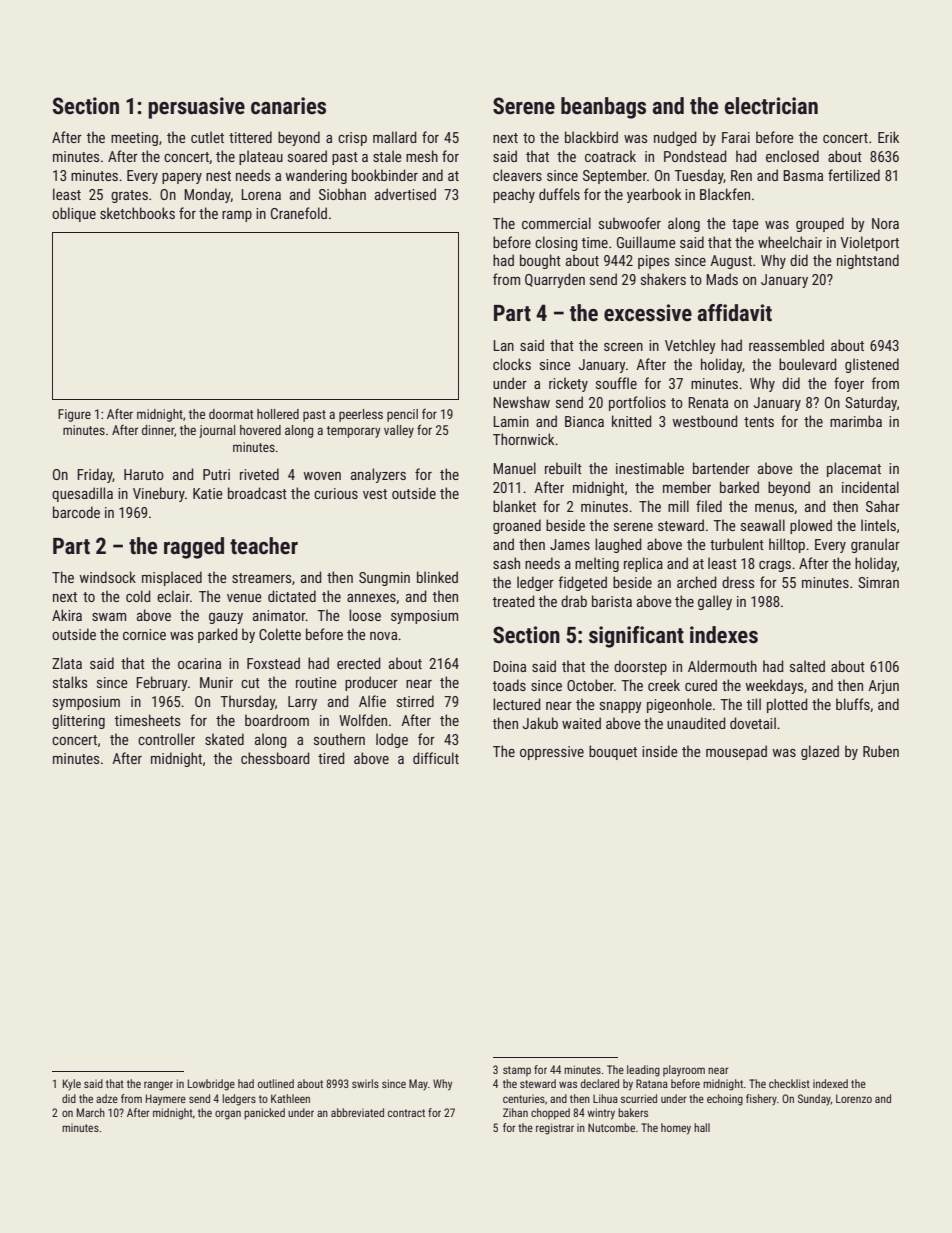  Describe the element at coordinates (868, 261) in the image. I see `nightstand` at that location.
